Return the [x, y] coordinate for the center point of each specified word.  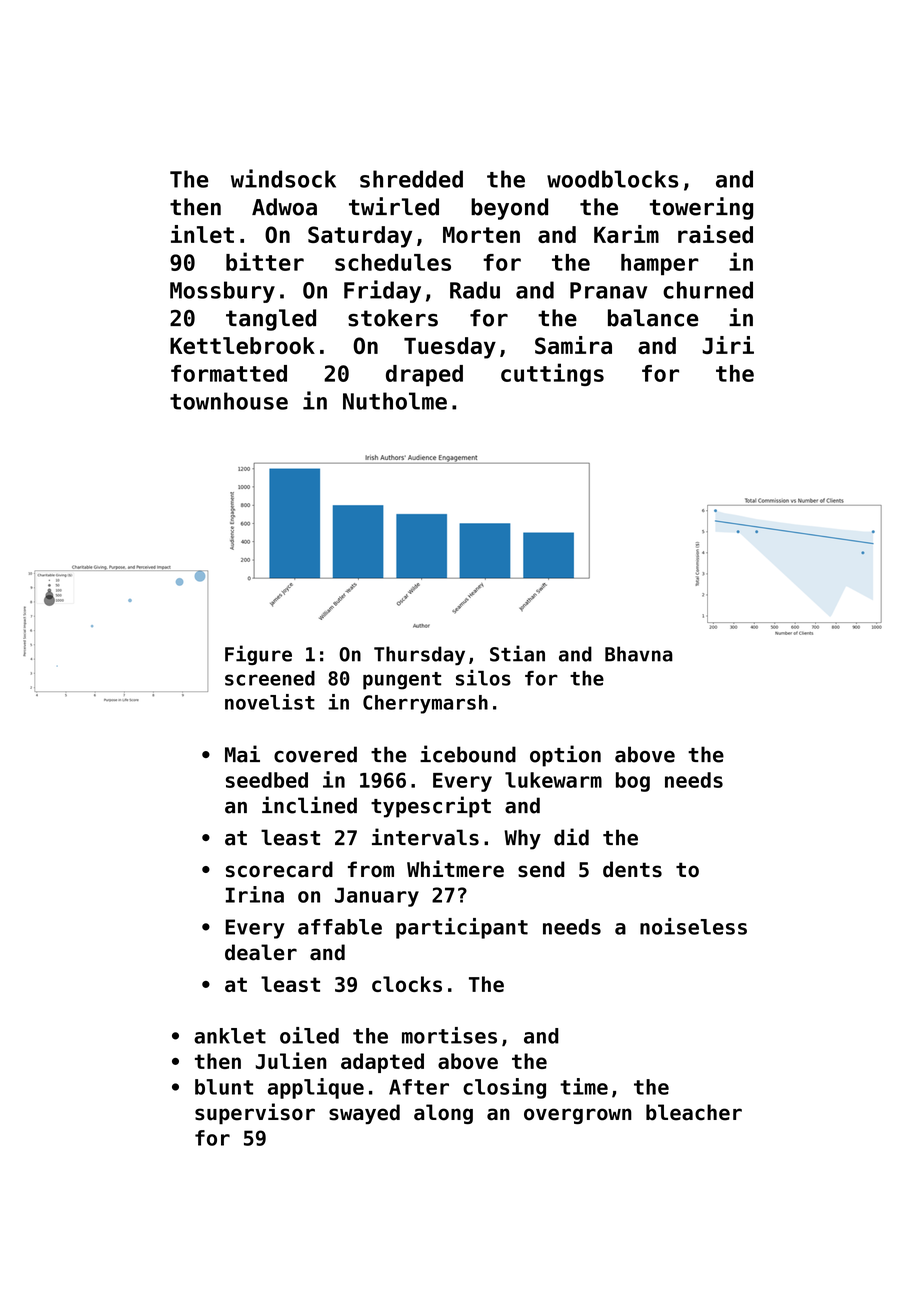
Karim [626, 234]
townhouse [229, 401]
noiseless [693, 926]
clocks [407, 984]
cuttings [552, 374]
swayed [364, 1114]
